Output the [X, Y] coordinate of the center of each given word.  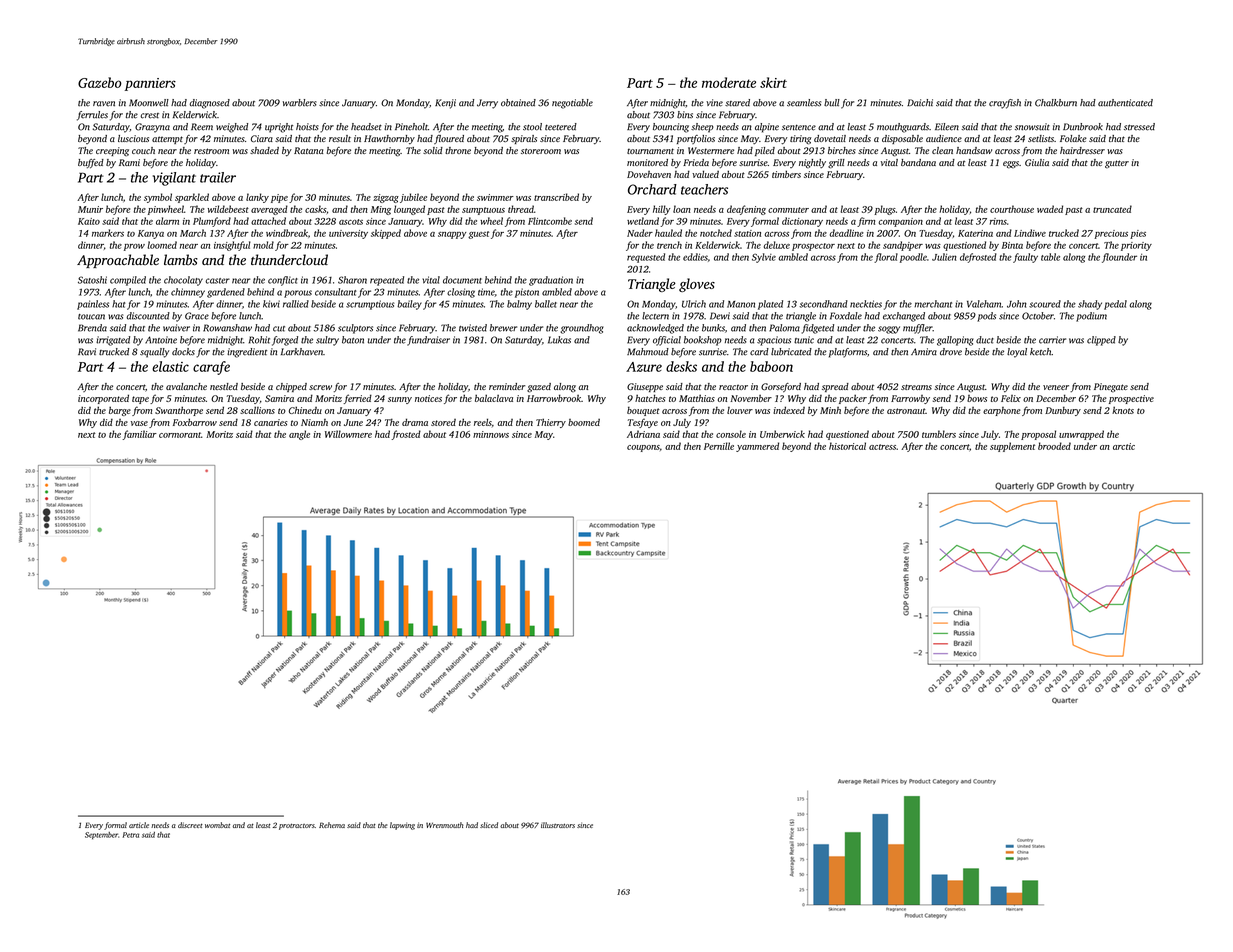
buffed [91, 164]
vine [714, 103]
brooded [1054, 446]
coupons [643, 448]
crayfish [1005, 104]
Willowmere [348, 434]
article [139, 825]
